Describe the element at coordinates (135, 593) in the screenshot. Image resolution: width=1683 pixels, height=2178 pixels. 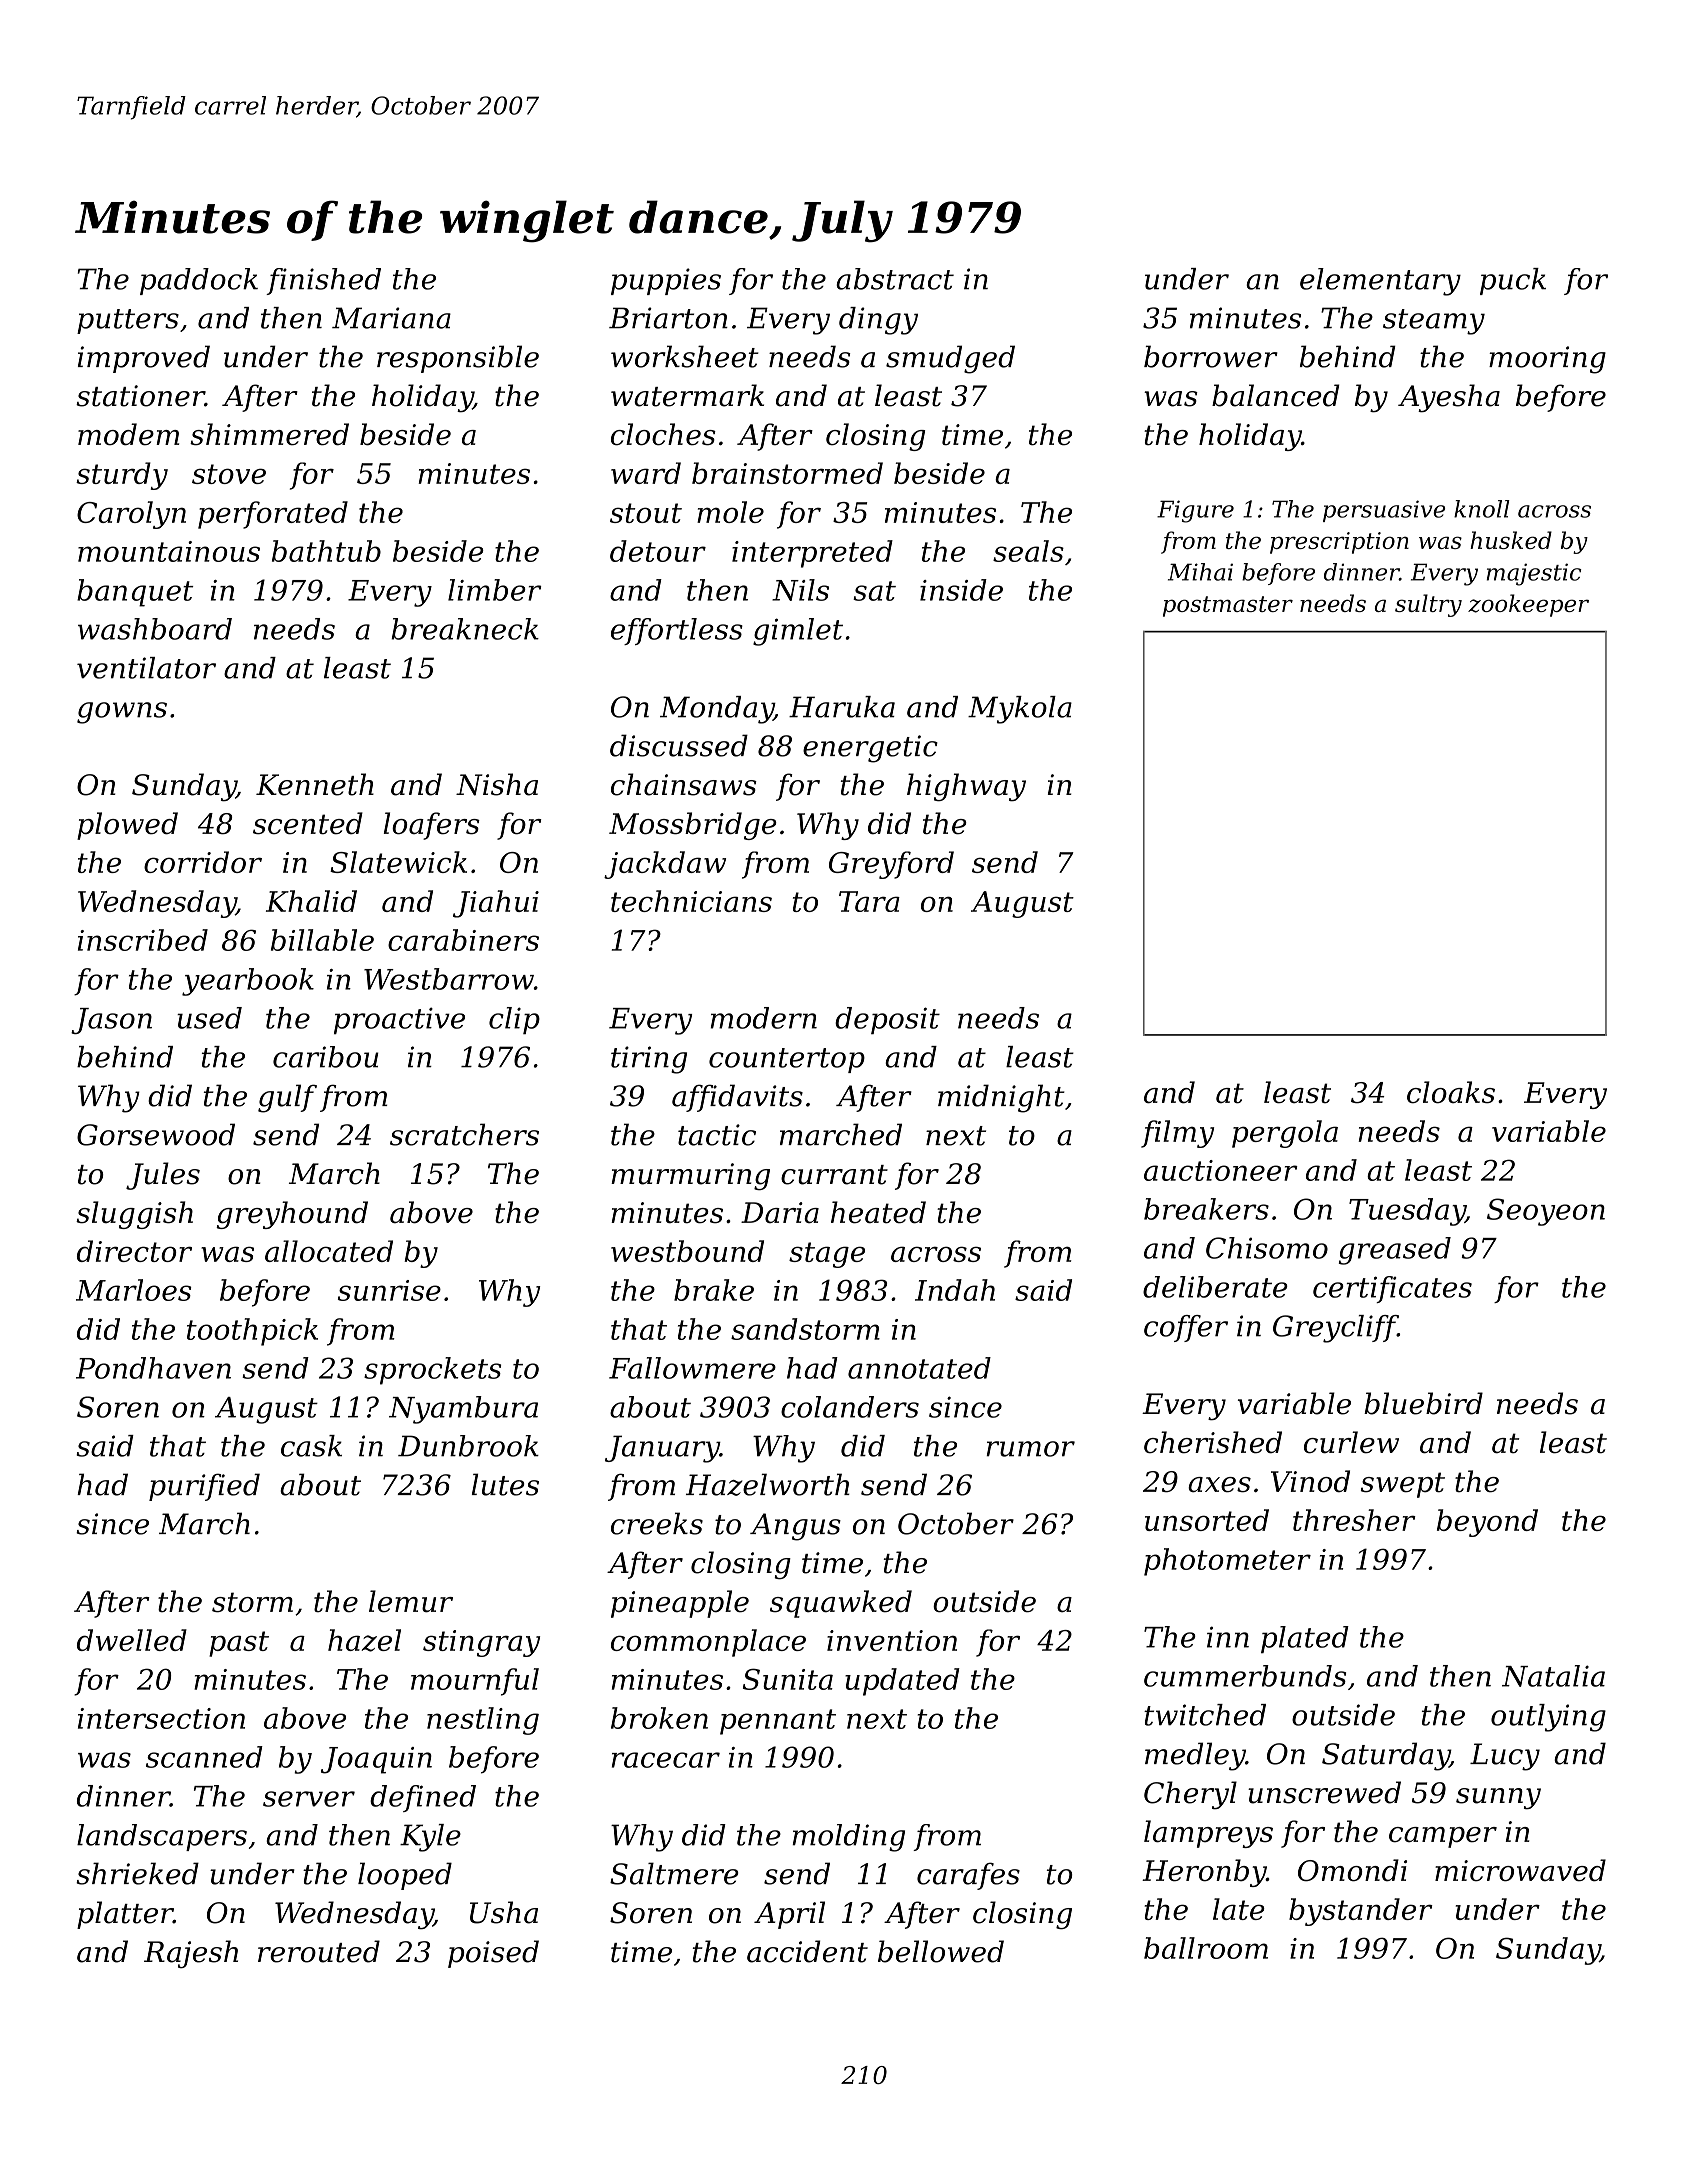
I see `banquet` at that location.
